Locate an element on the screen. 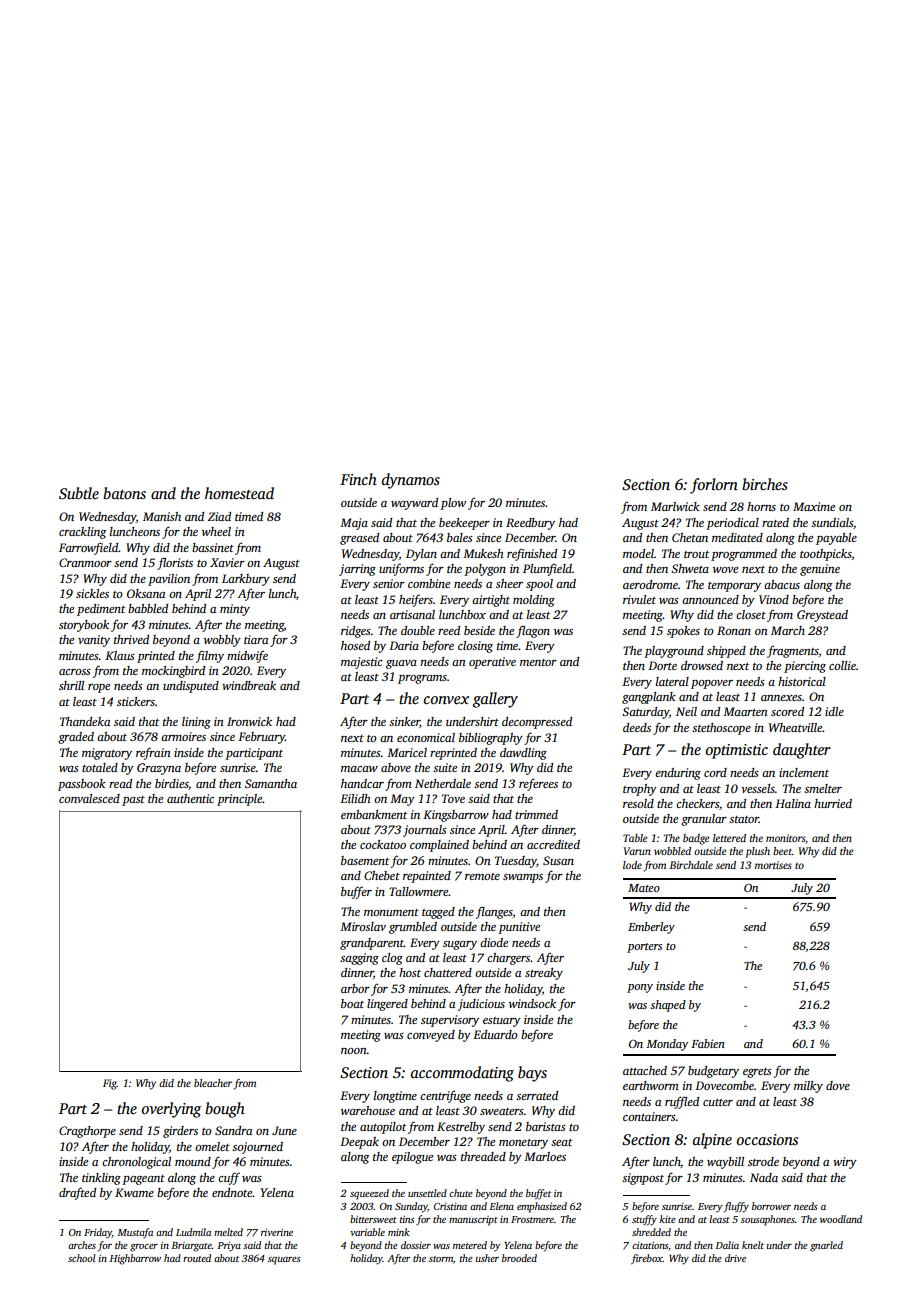  birches is located at coordinates (765, 484).
